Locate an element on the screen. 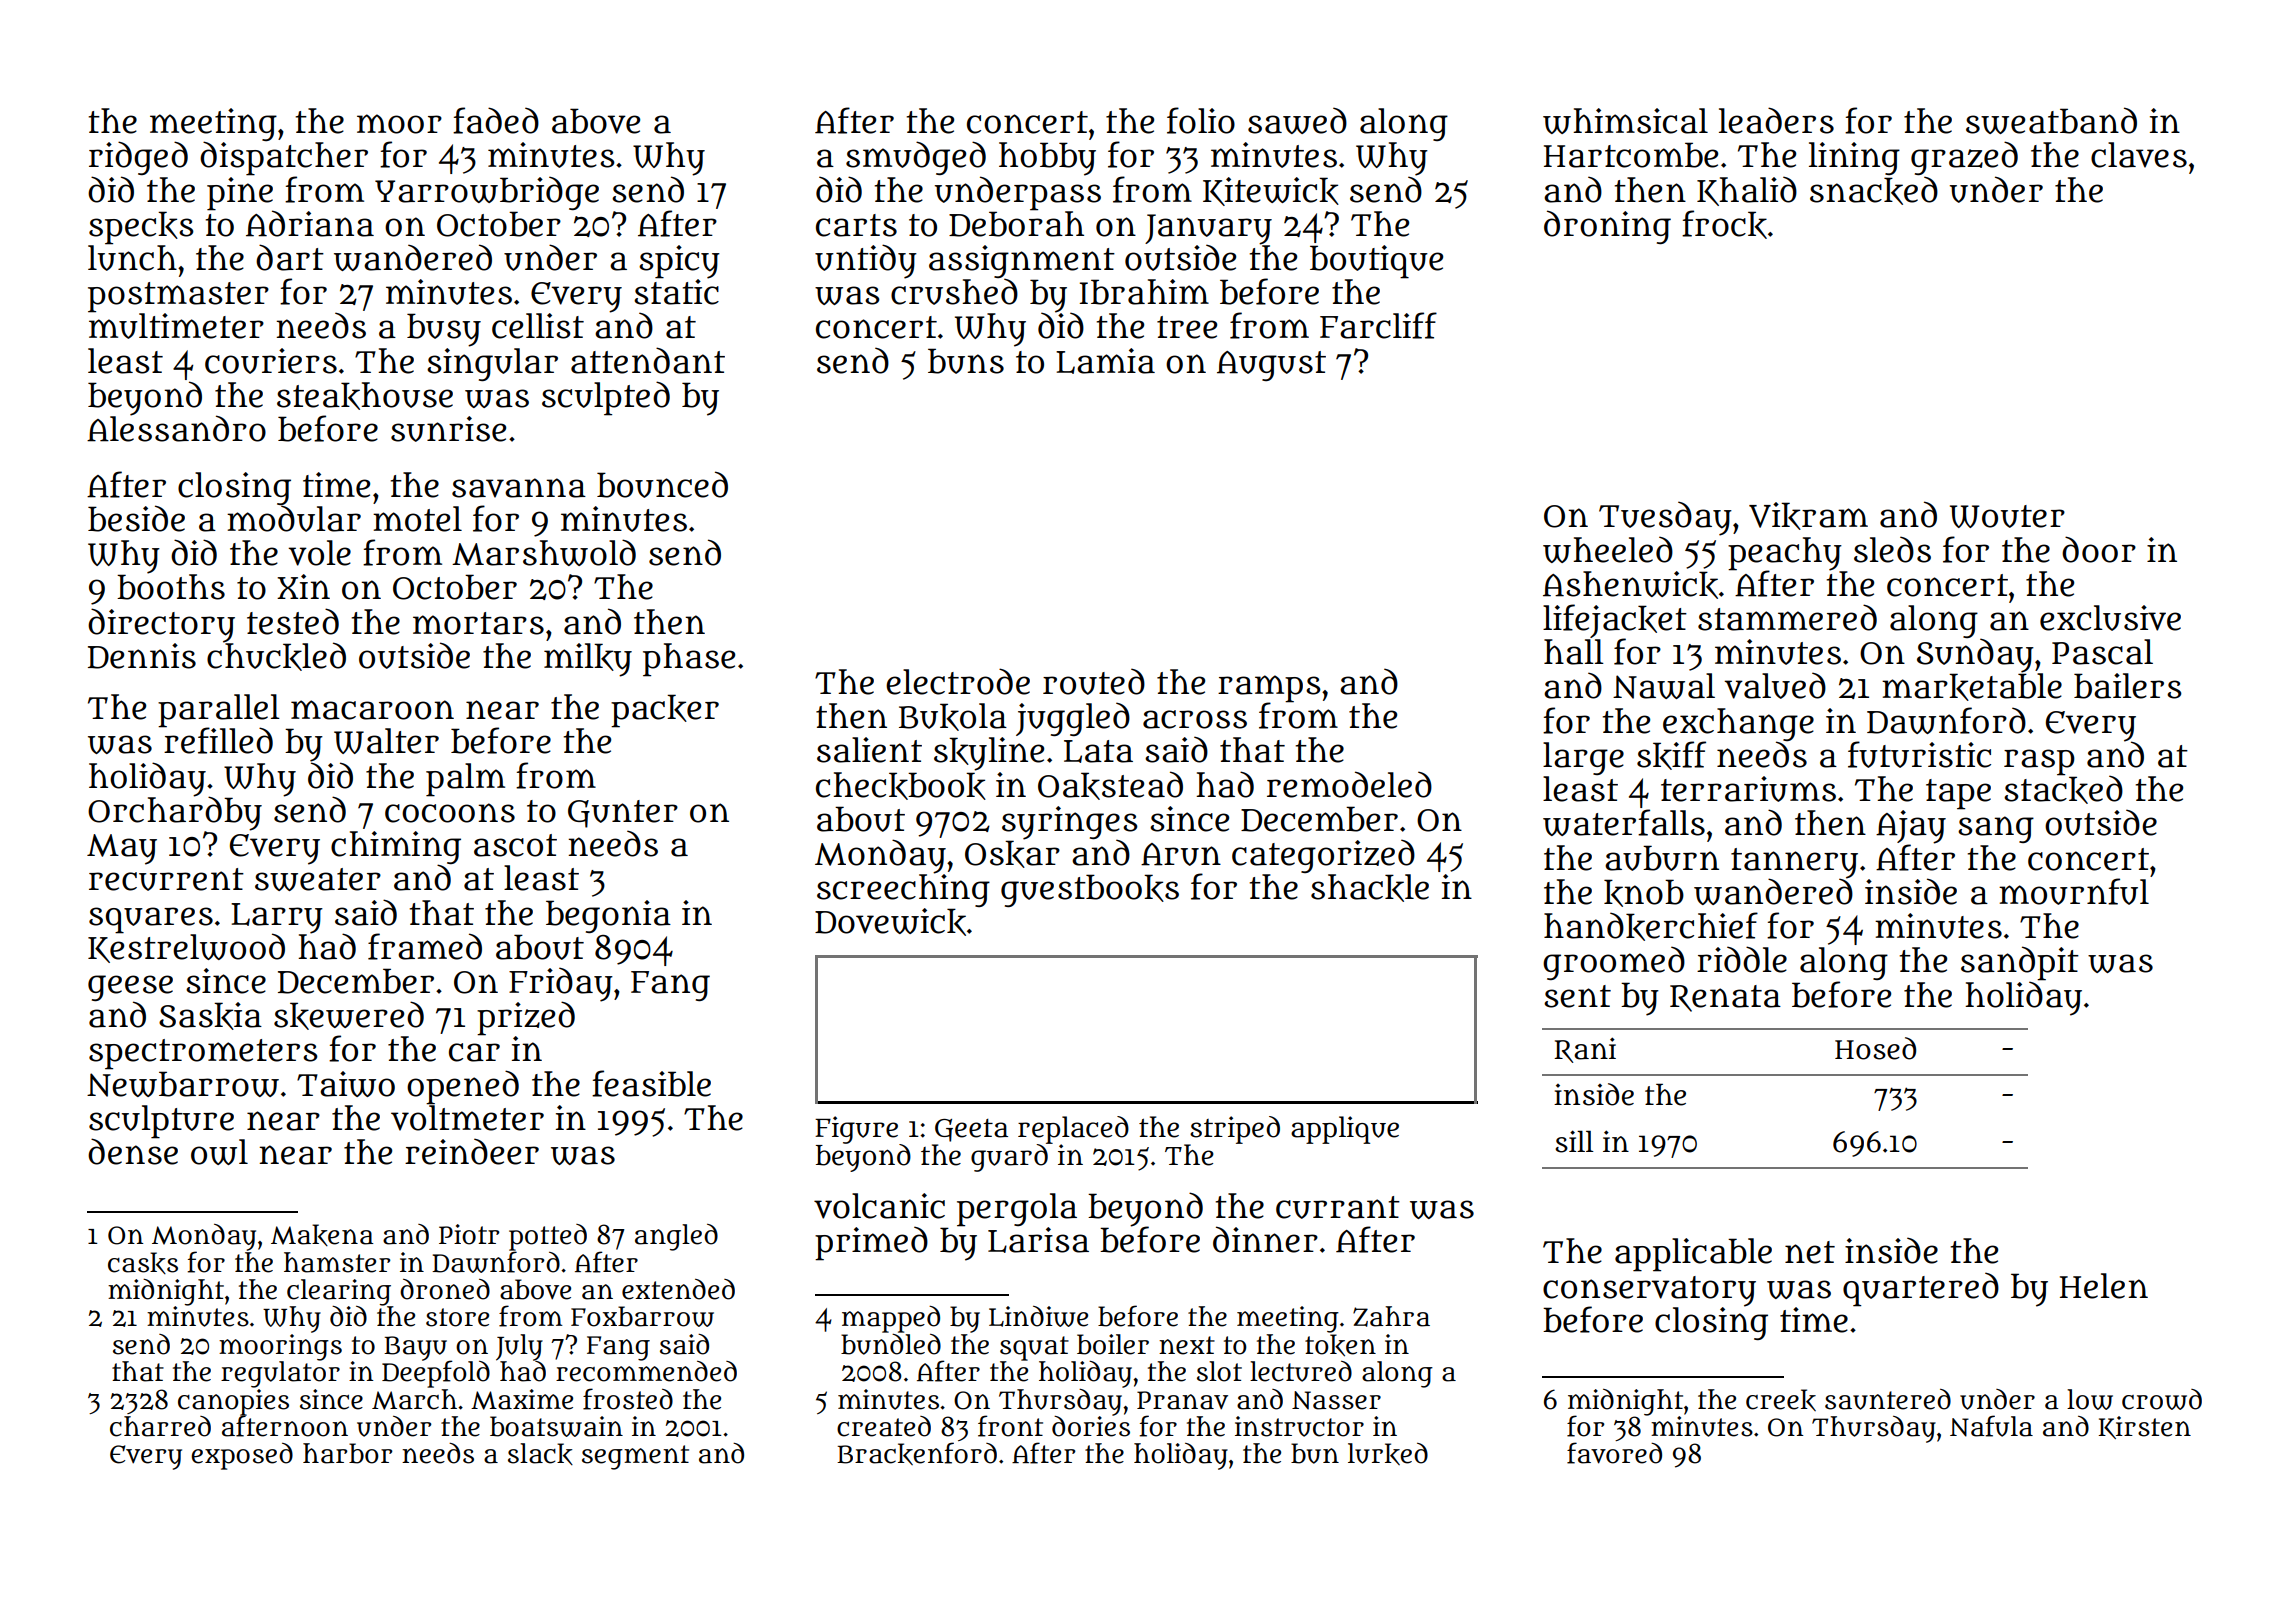 The width and height of the screenshot is (2292, 1620). sculpture is located at coordinates (161, 1121).
